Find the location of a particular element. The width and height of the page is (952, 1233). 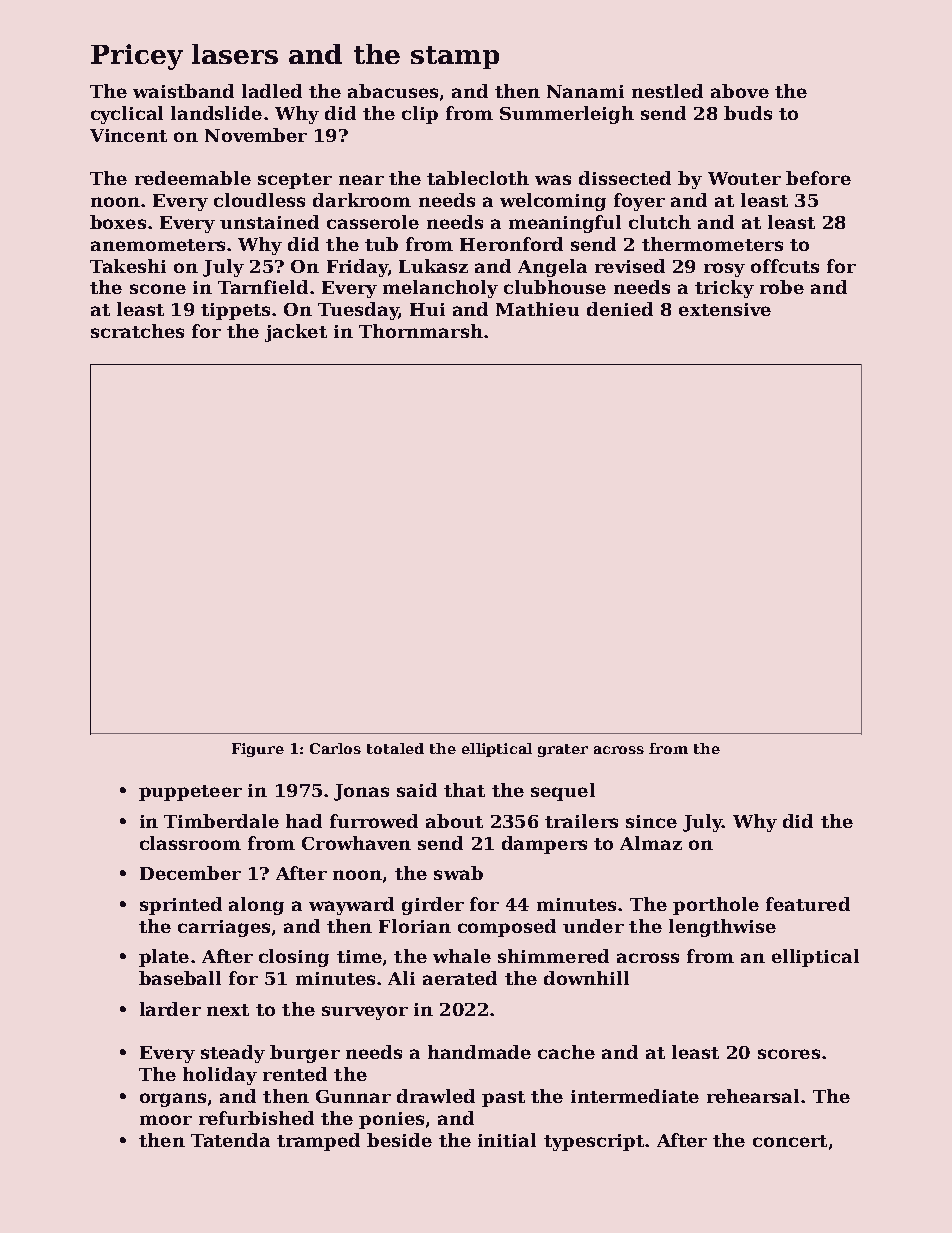

Pricey is located at coordinates (137, 57).
